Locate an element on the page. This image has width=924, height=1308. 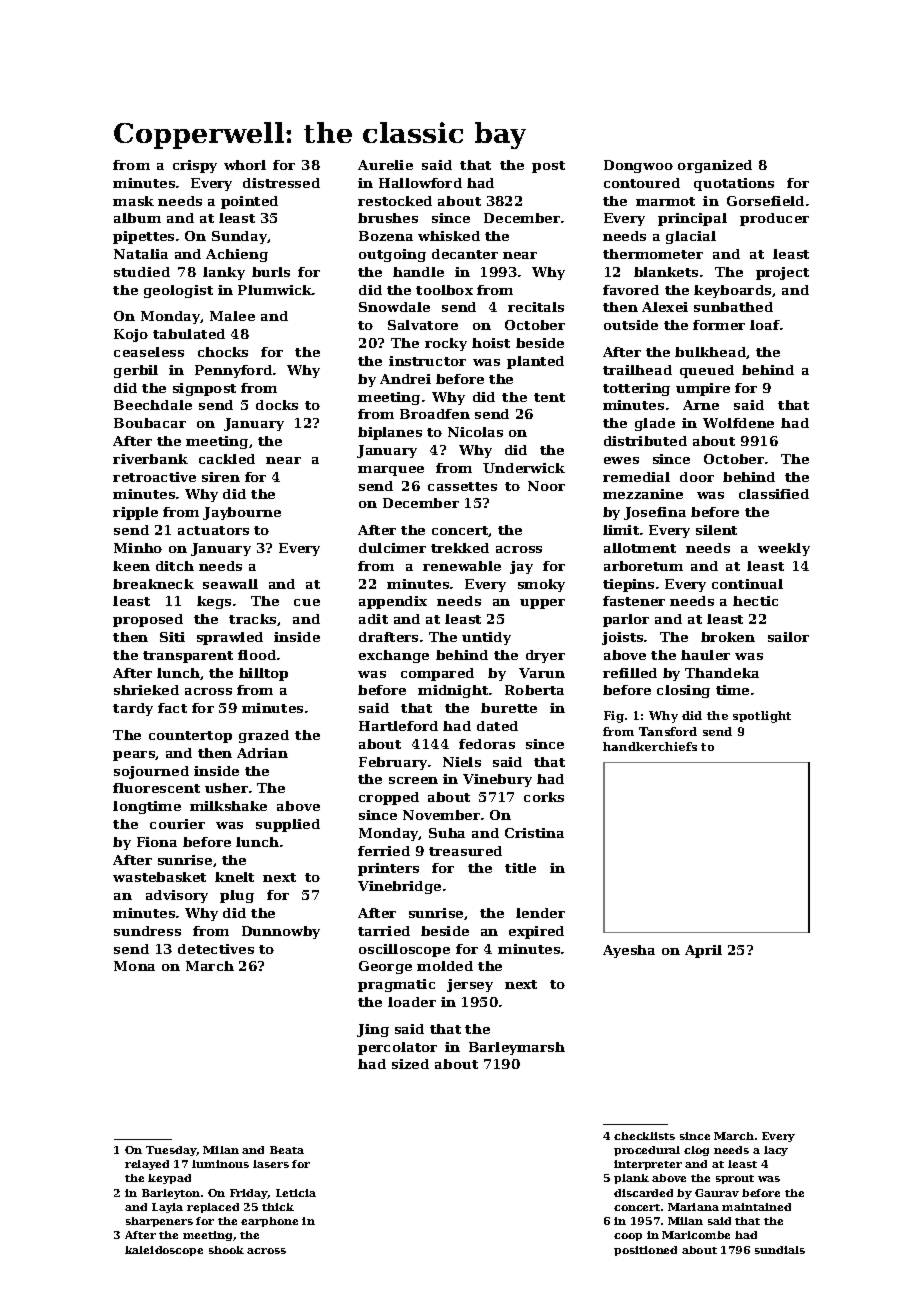
continual is located at coordinates (747, 584).
